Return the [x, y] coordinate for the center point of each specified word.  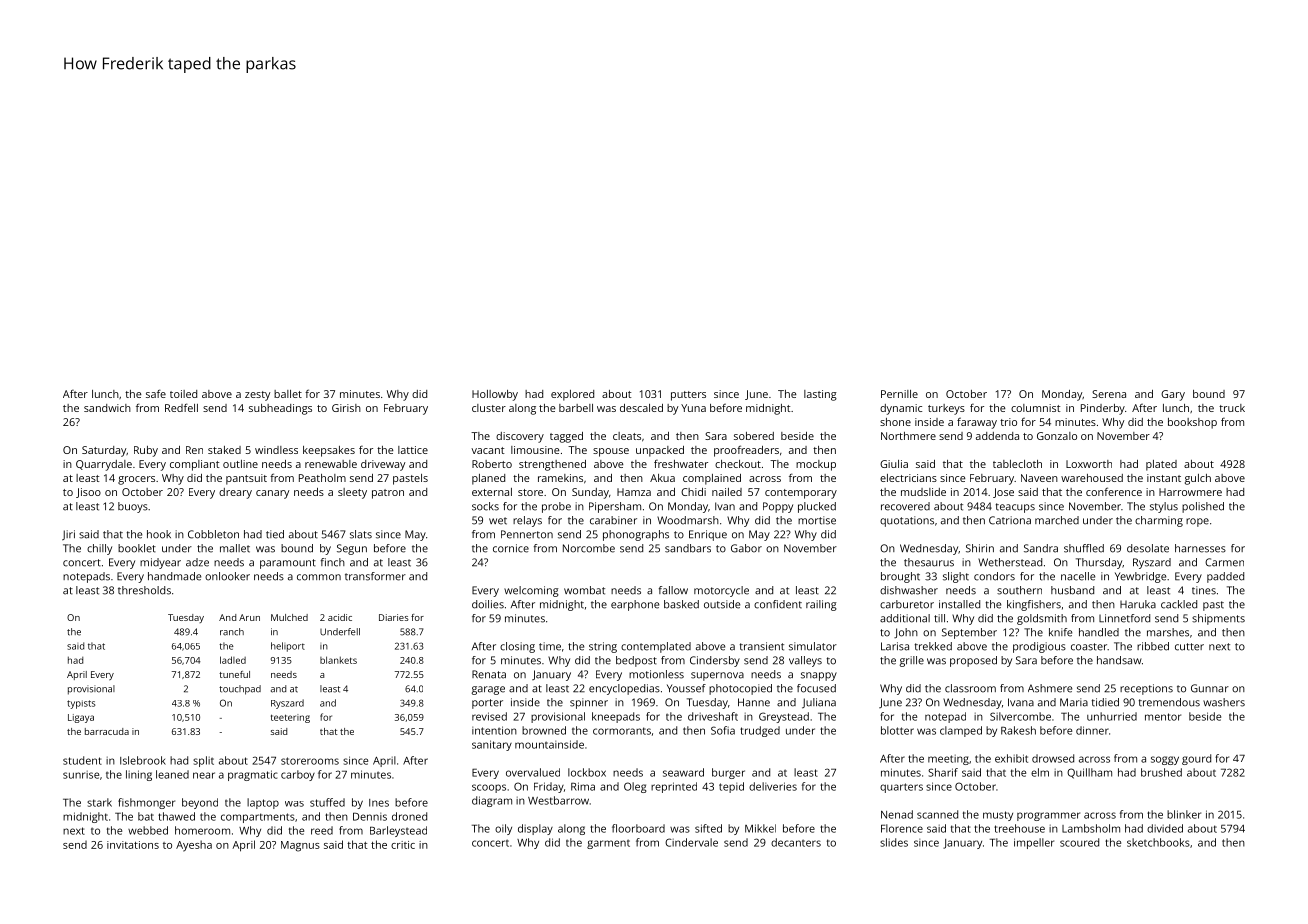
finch [333, 562]
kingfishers [1034, 605]
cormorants [622, 731]
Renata [489, 674]
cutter [1189, 647]
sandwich [107, 408]
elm [1040, 772]
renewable [331, 464]
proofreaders [746, 451]
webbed [148, 830]
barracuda [107, 731]
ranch [232, 632]
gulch [1198, 479]
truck [1232, 408]
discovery [520, 437]
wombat [584, 590]
